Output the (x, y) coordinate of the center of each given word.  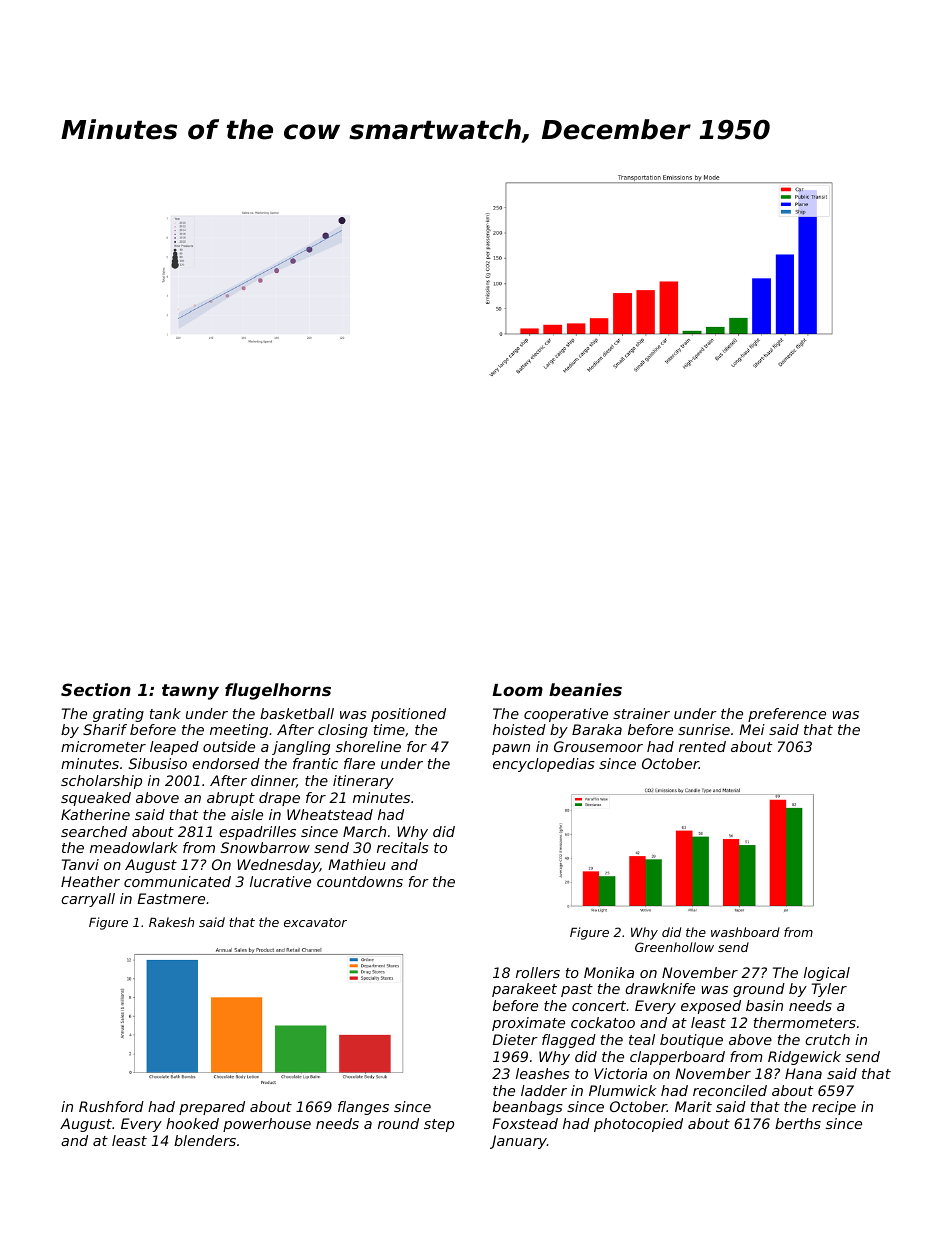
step (439, 1125)
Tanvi (80, 864)
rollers (538, 972)
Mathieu (357, 864)
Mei (752, 729)
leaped (174, 748)
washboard (745, 932)
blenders (205, 1140)
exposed (711, 1007)
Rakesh (171, 922)
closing (343, 731)
